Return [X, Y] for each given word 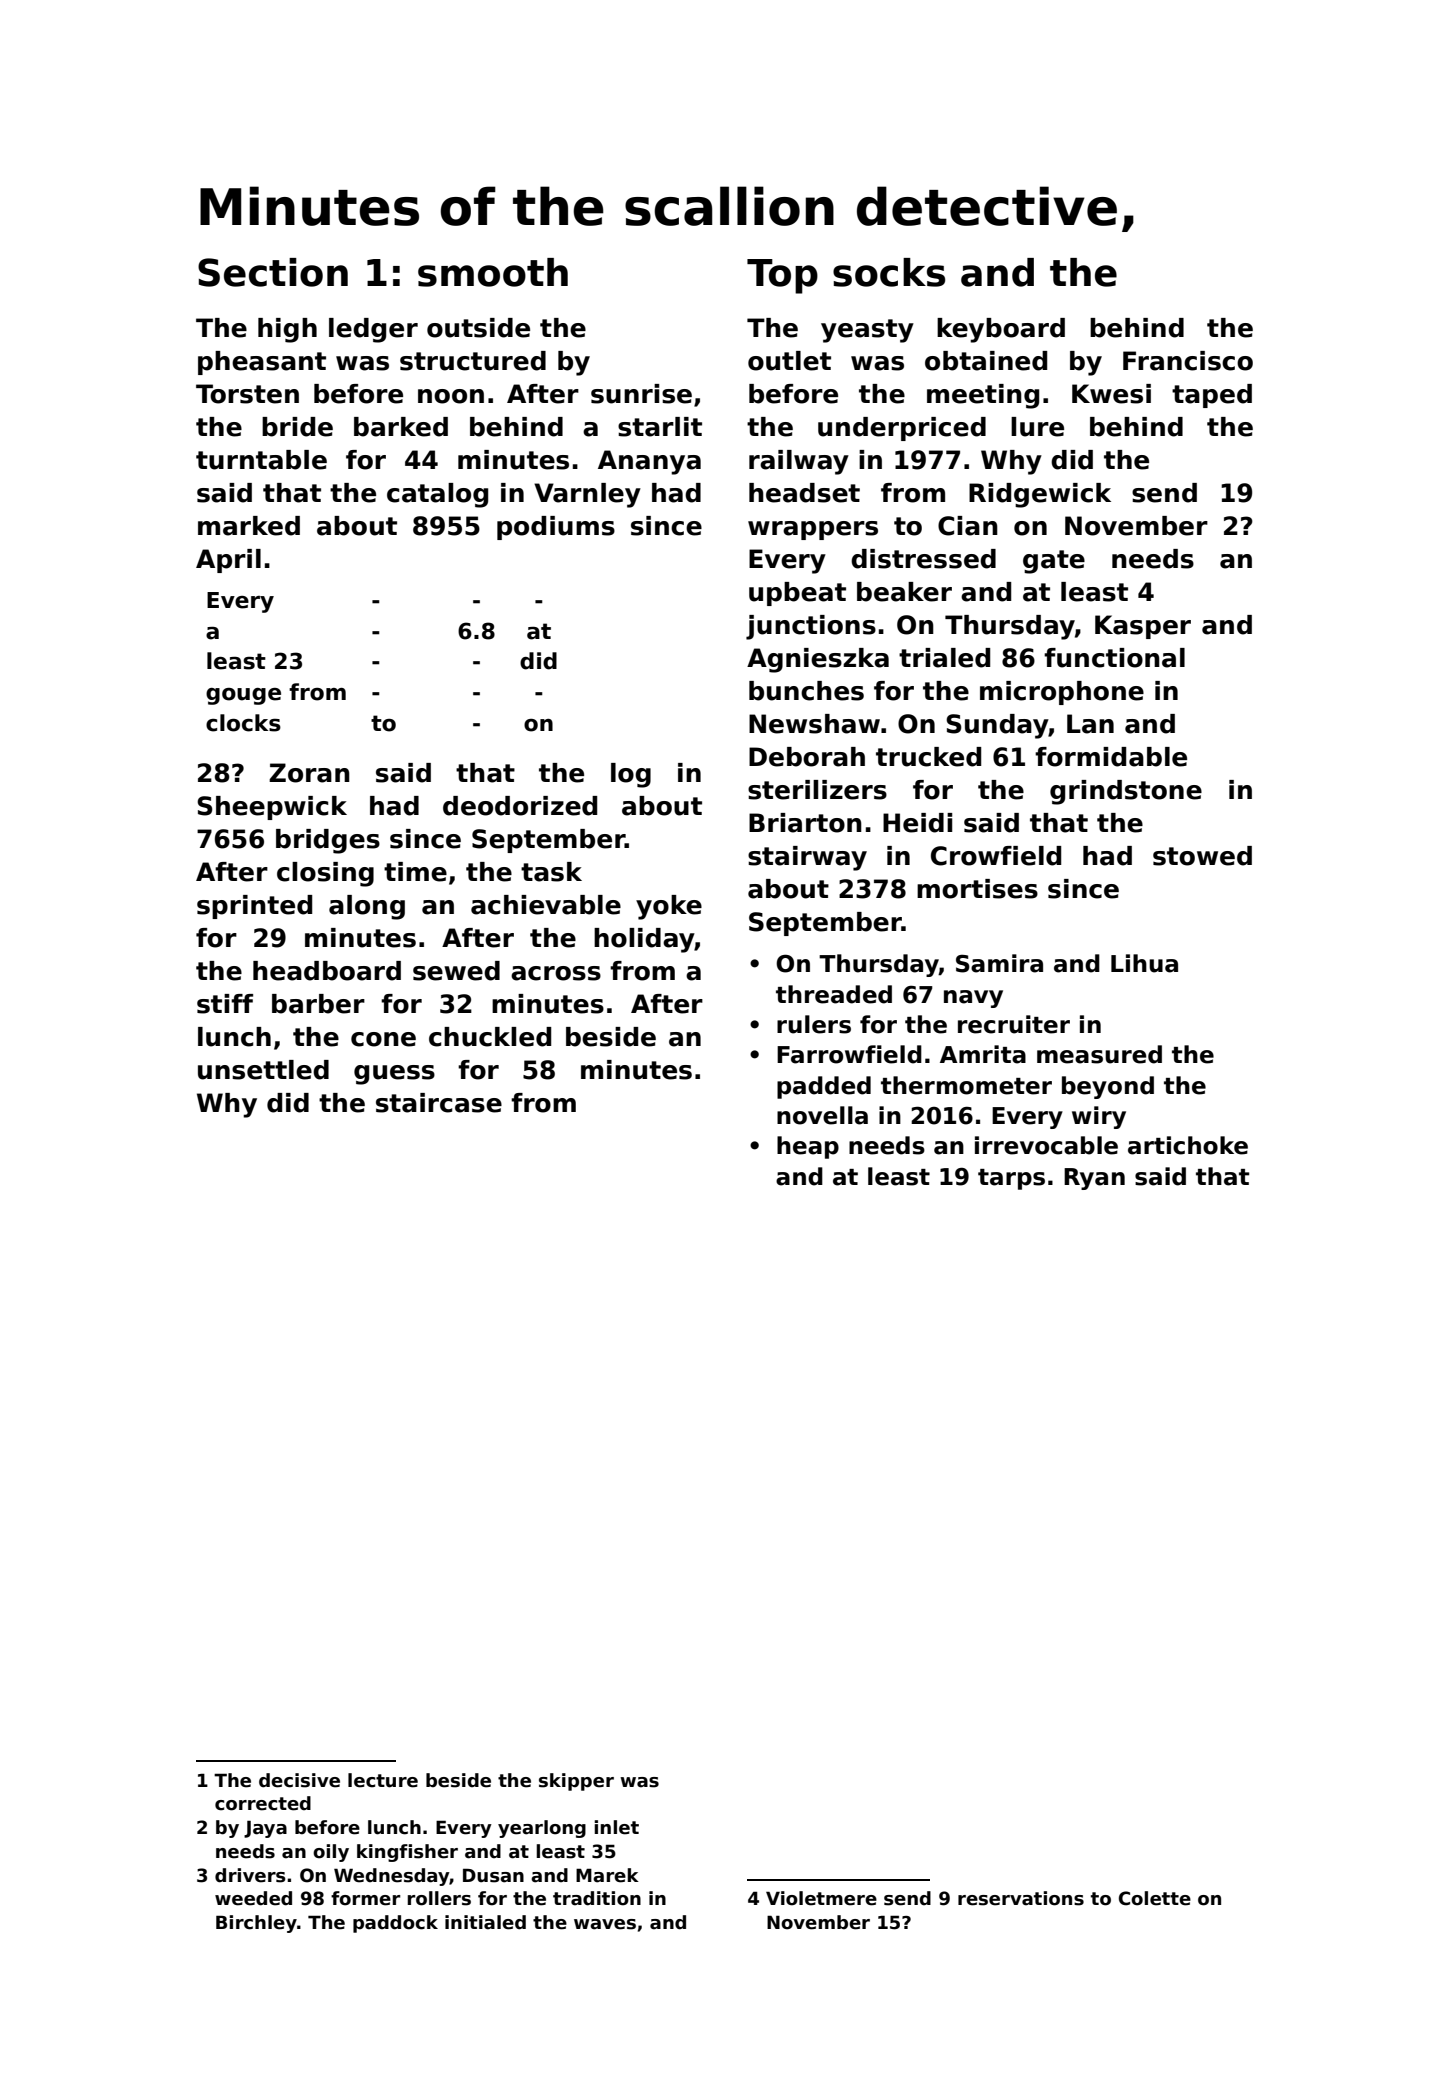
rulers [814, 1024]
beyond [1108, 1087]
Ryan [1094, 1179]
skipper [576, 1782]
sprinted [254, 907]
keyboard [1001, 330]
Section [273, 272]
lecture [383, 1780]
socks [889, 272]
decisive [299, 1780]
